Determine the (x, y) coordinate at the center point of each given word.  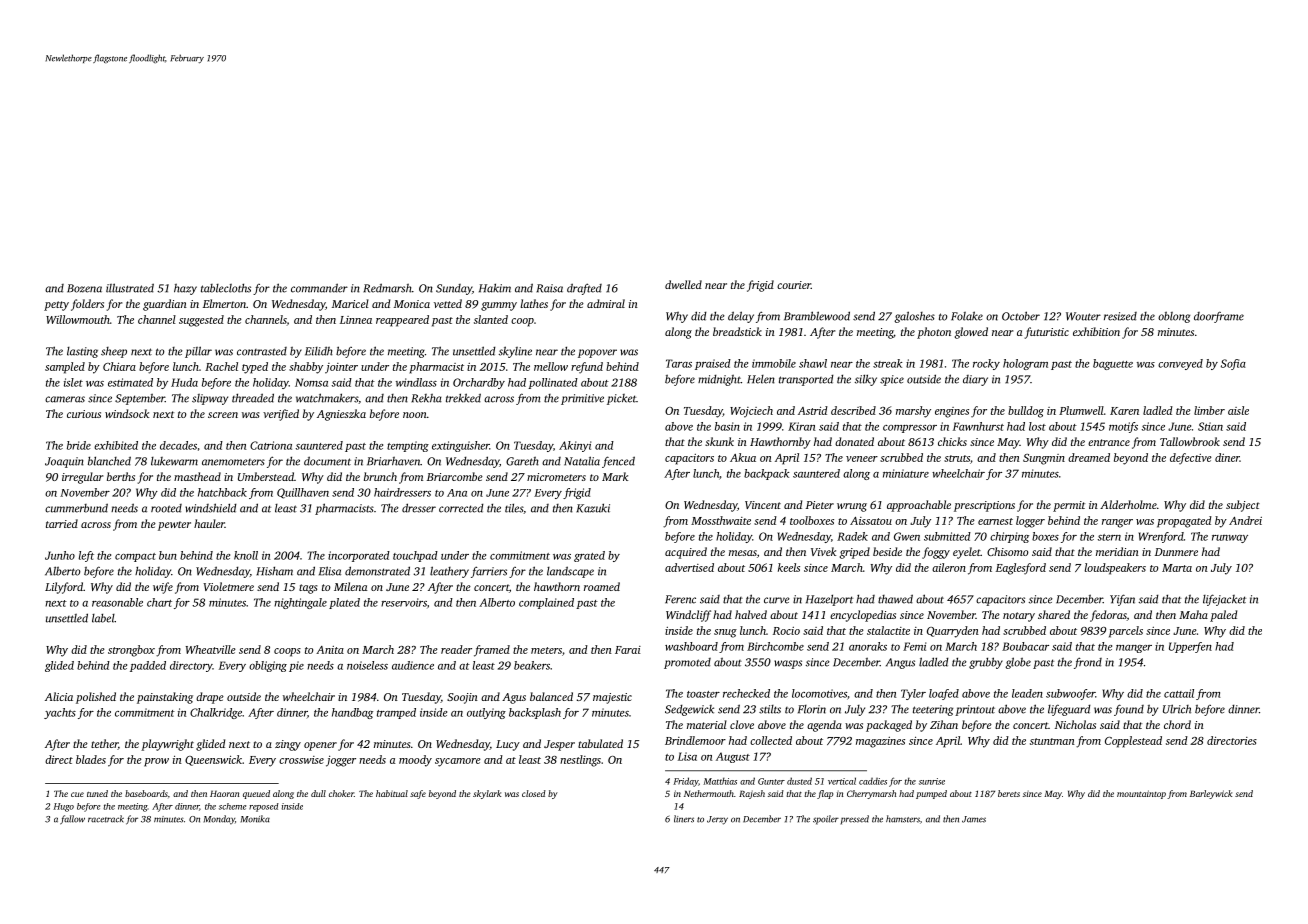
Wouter (1083, 316)
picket (621, 399)
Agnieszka (341, 415)
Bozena (84, 288)
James (974, 819)
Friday (685, 782)
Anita (330, 650)
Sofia (1233, 364)
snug (725, 633)
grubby (986, 663)
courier (794, 285)
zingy (288, 745)
